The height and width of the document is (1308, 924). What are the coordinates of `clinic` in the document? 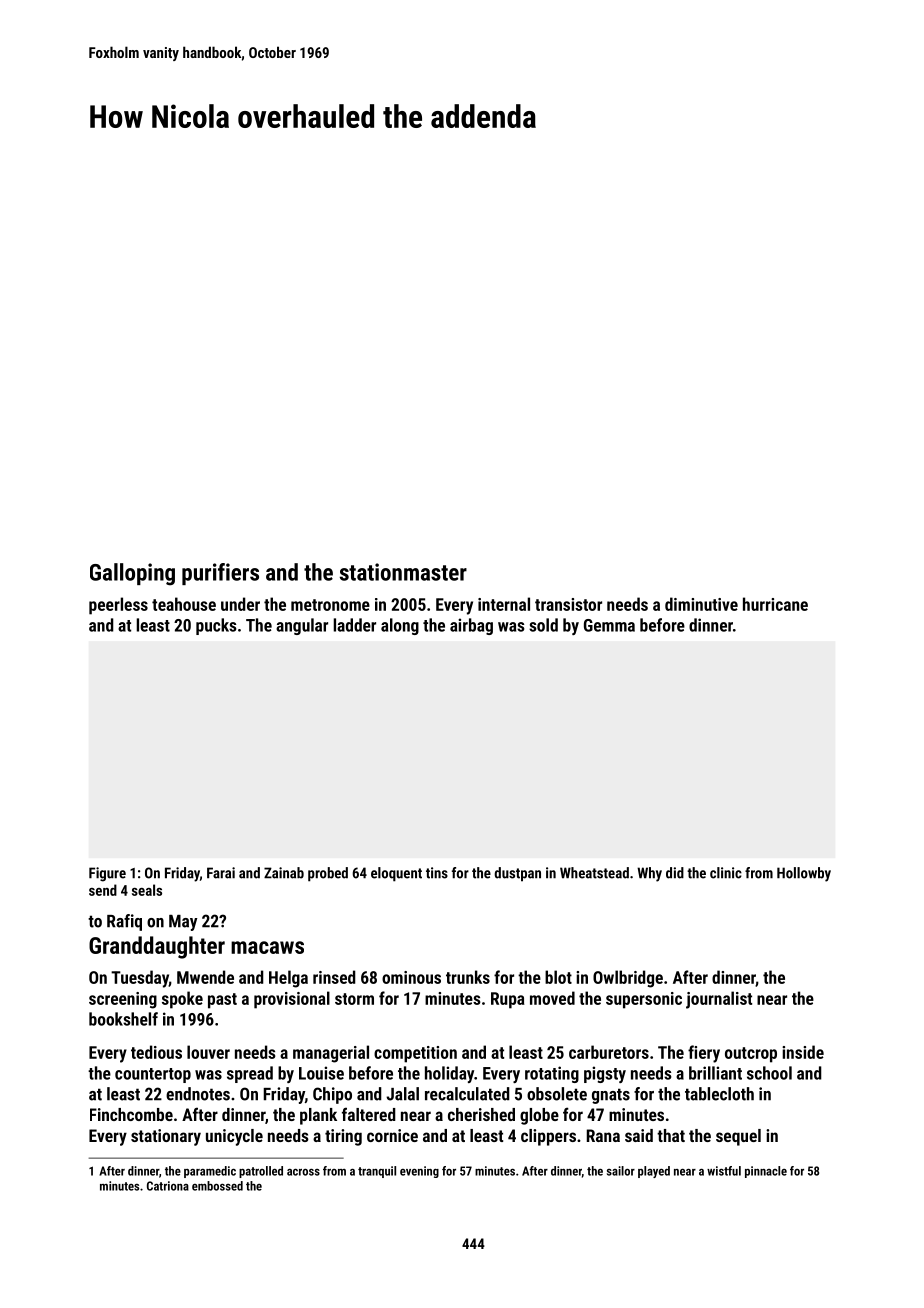 It's located at (726, 873).
